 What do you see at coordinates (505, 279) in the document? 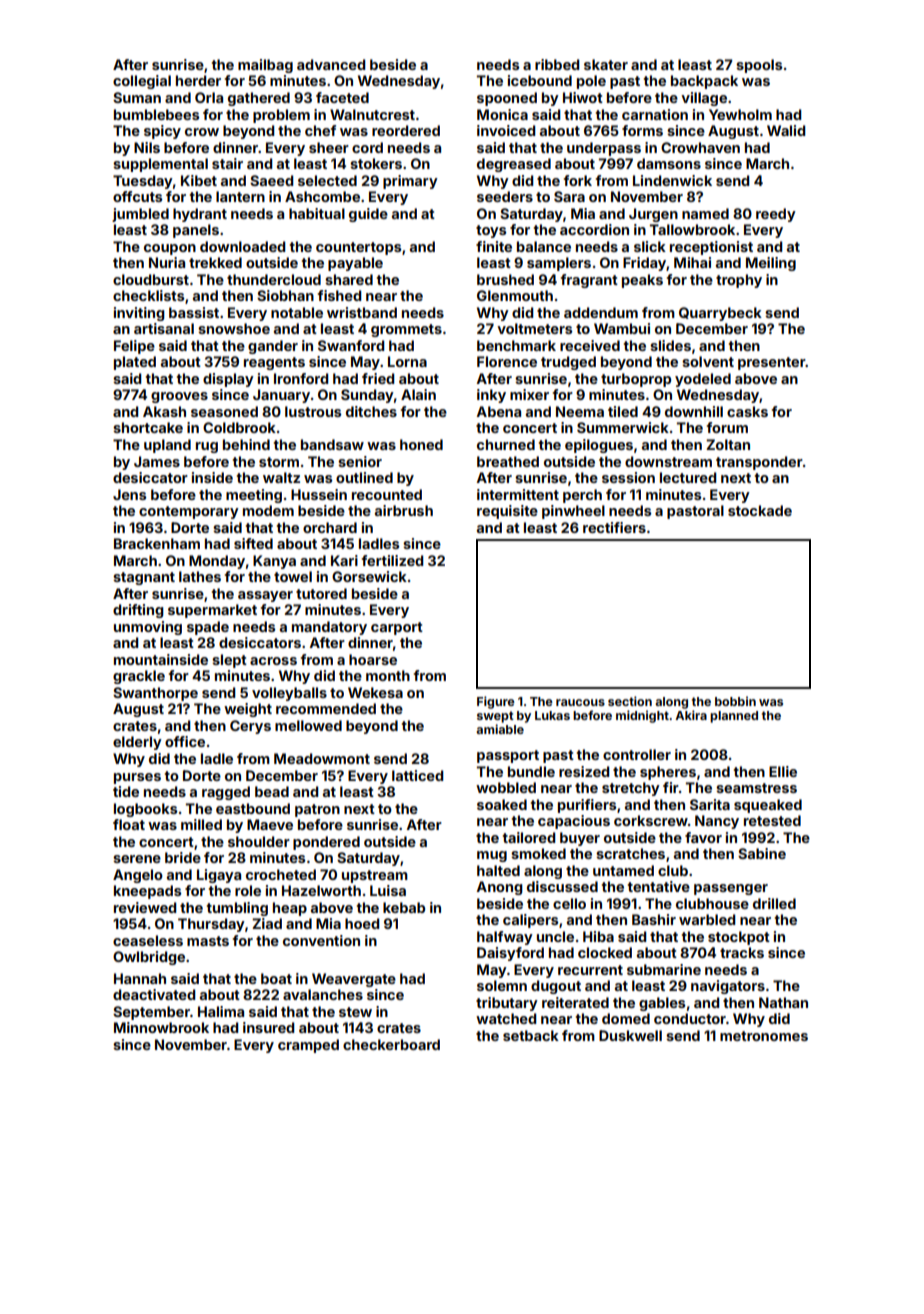
I see `brushed` at bounding box center [505, 279].
